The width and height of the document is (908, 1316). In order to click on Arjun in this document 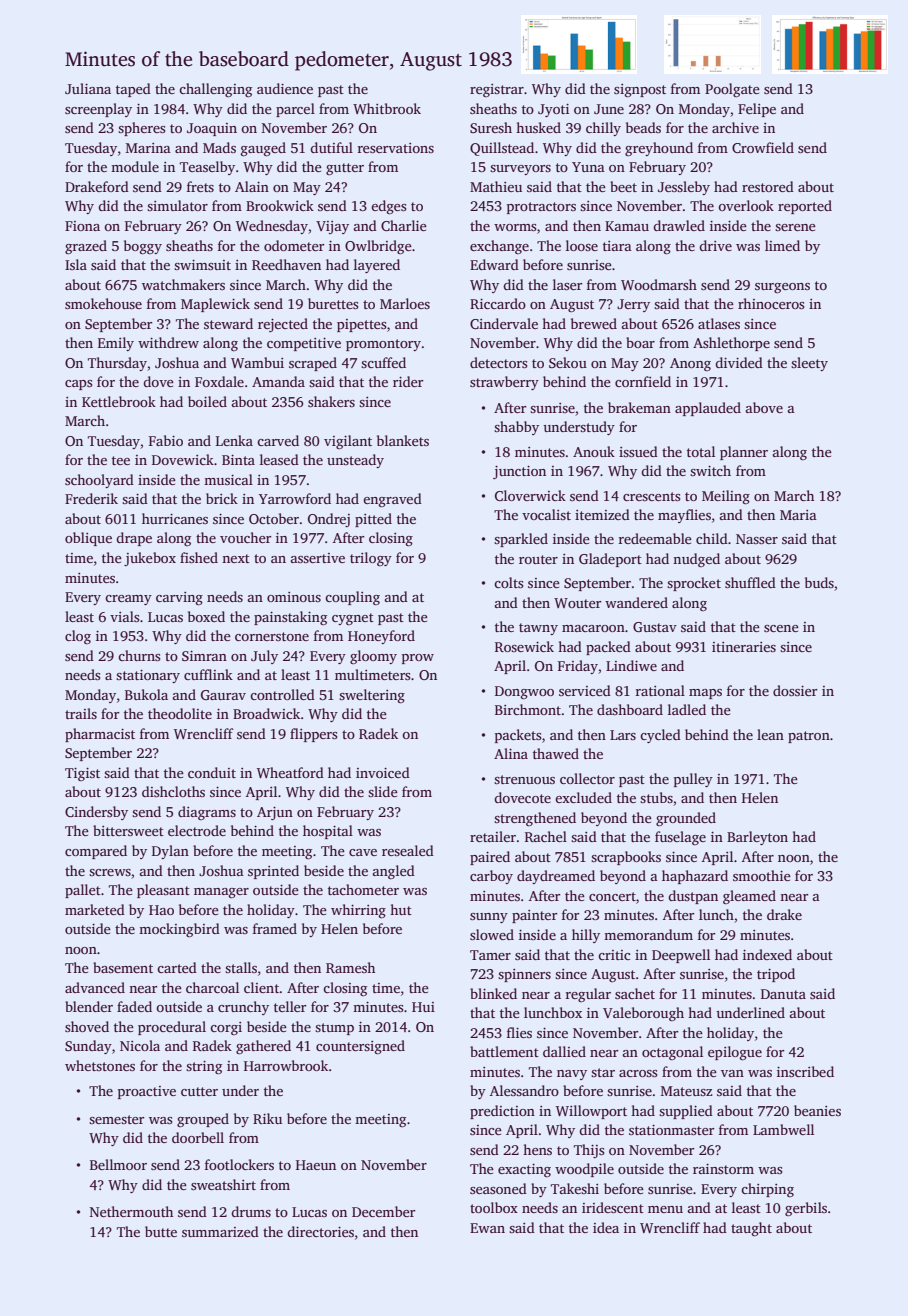, I will do `click(275, 813)`.
